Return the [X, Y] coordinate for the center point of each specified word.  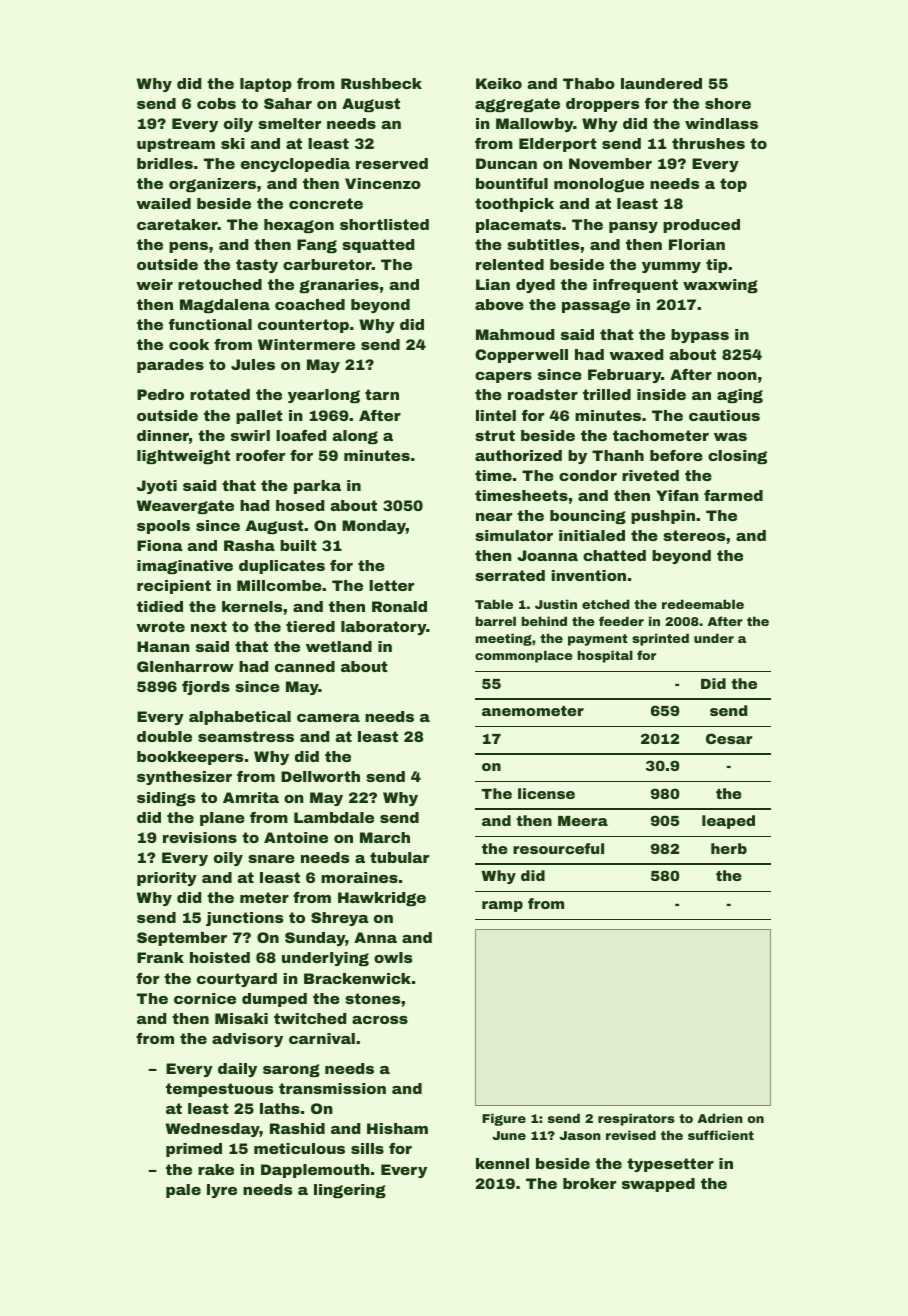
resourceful [558, 848]
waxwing [720, 286]
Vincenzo [383, 183]
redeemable [703, 604]
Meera [583, 821]
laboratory [383, 628]
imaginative [185, 567]
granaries [339, 286]
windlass [721, 123]
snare [271, 859]
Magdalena [225, 306]
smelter [289, 123]
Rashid [297, 1128]
